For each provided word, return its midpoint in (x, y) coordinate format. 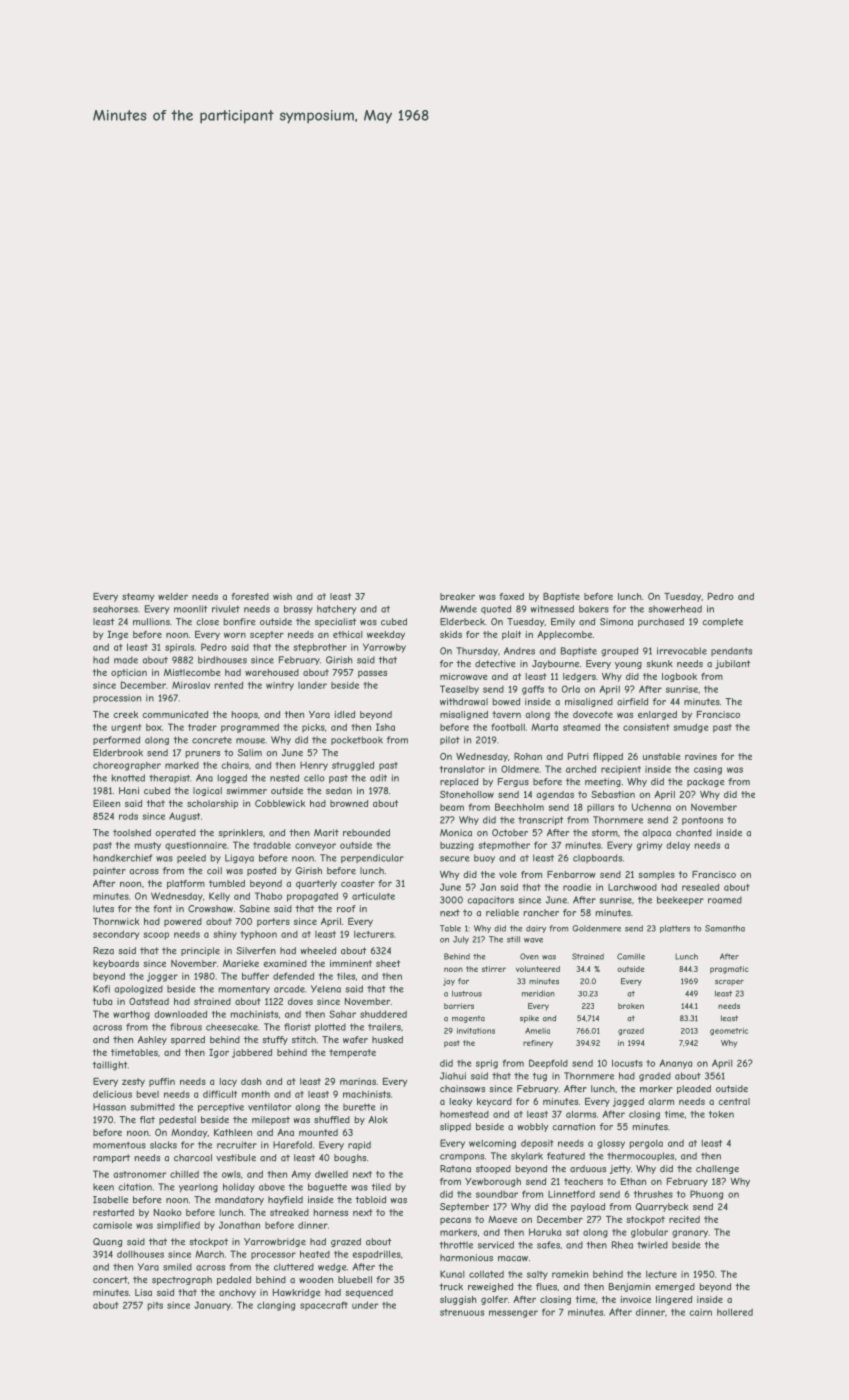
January (212, 1306)
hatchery (336, 609)
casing (708, 770)
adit (378, 778)
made (126, 660)
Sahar (342, 1014)
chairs (235, 765)
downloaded (180, 1014)
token (721, 1114)
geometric (729, 1032)
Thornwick (116, 921)
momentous (119, 1145)
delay (678, 846)
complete (722, 622)
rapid (359, 1146)
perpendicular (372, 859)
